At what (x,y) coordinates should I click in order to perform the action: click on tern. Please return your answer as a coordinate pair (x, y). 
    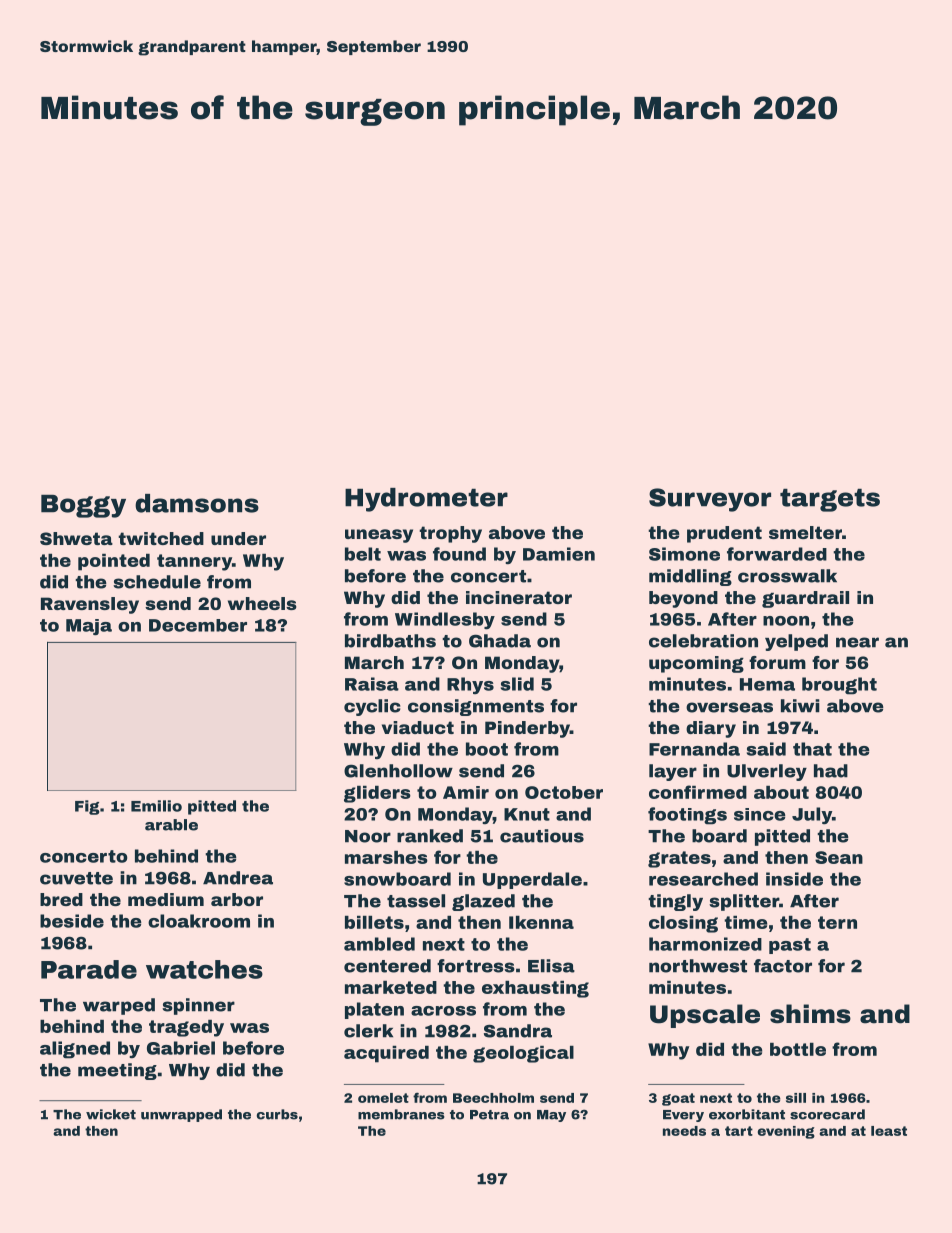
    Looking at the image, I should click on (837, 922).
